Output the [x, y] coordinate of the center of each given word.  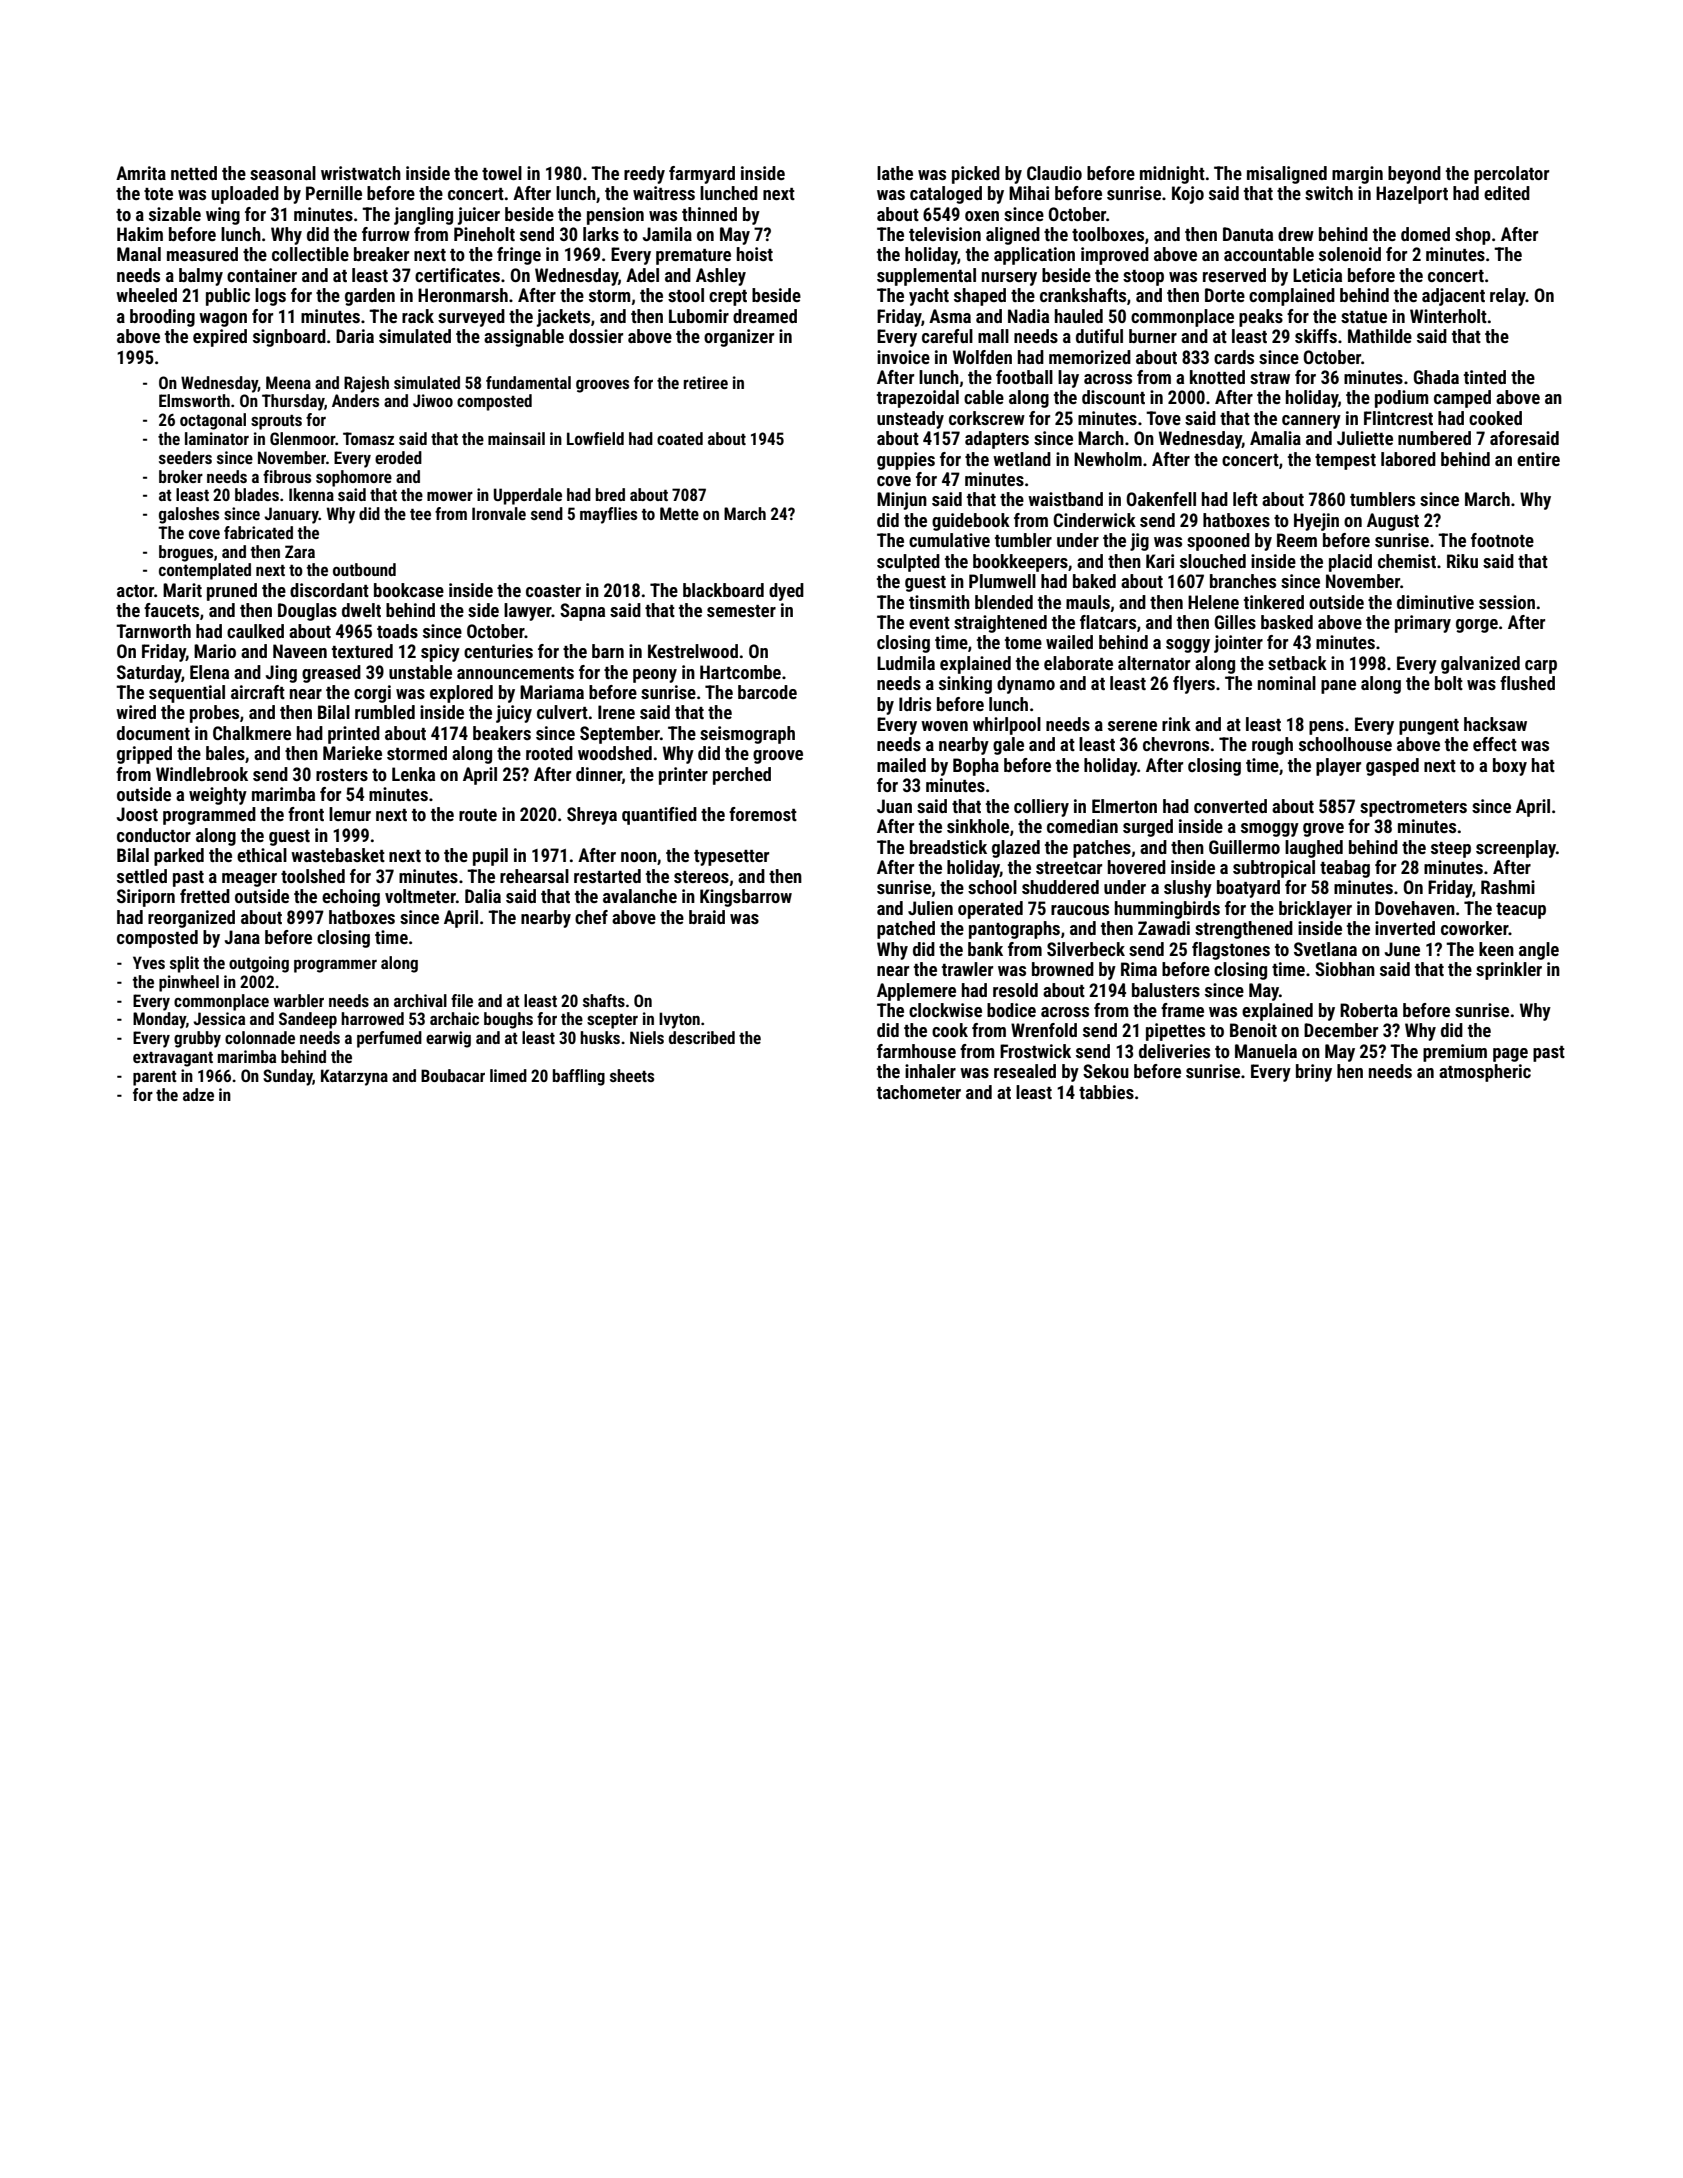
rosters [342, 775]
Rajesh [366, 384]
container [262, 275]
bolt [1449, 683]
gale [1008, 746]
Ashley [721, 277]
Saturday [149, 674]
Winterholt [1448, 316]
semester [741, 611]
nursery [1009, 279]
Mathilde [1380, 336]
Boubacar [453, 1075]
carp [1541, 667]
